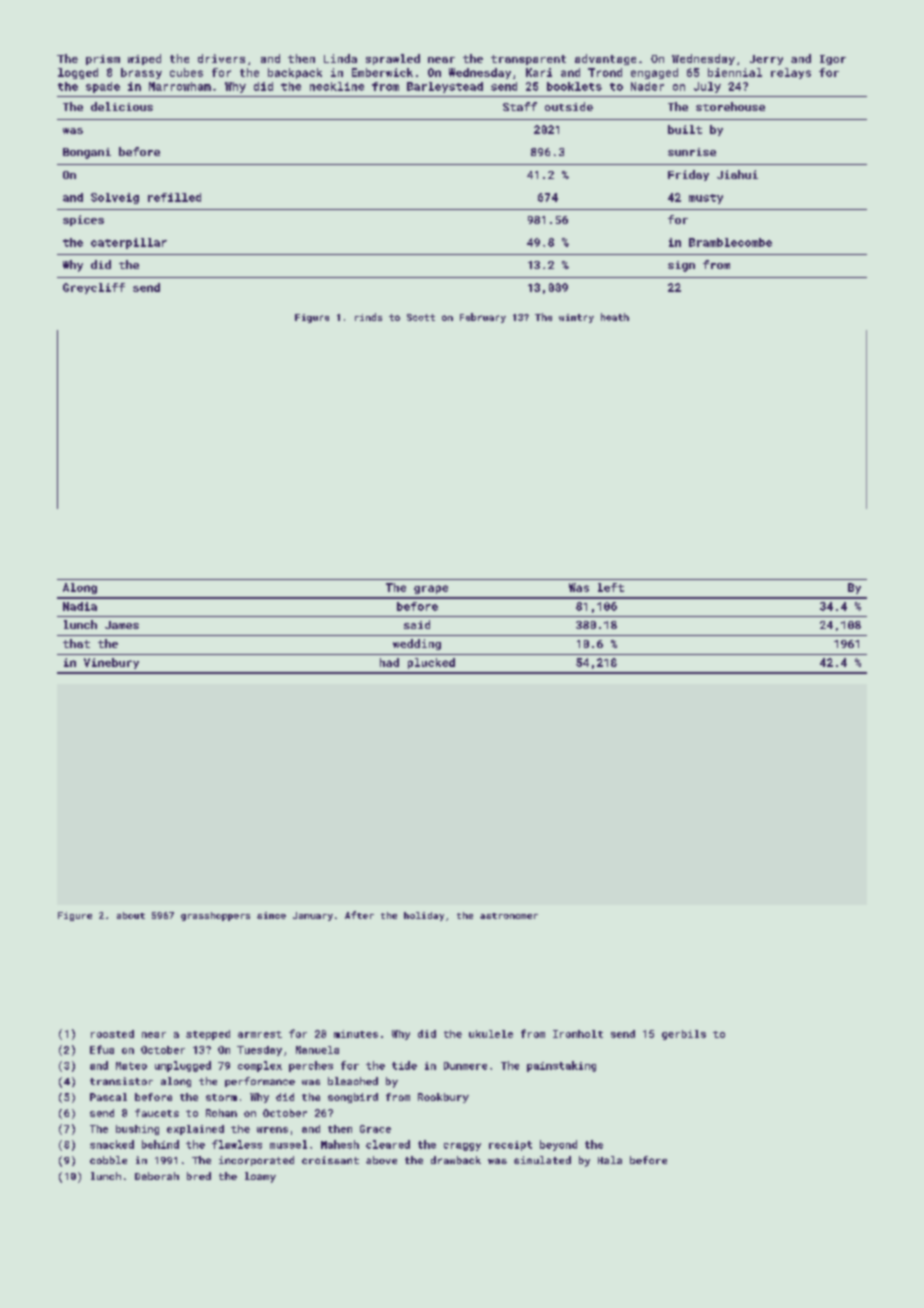 The width and height of the image is (924, 1308). I want to click on bred, so click(199, 1176).
